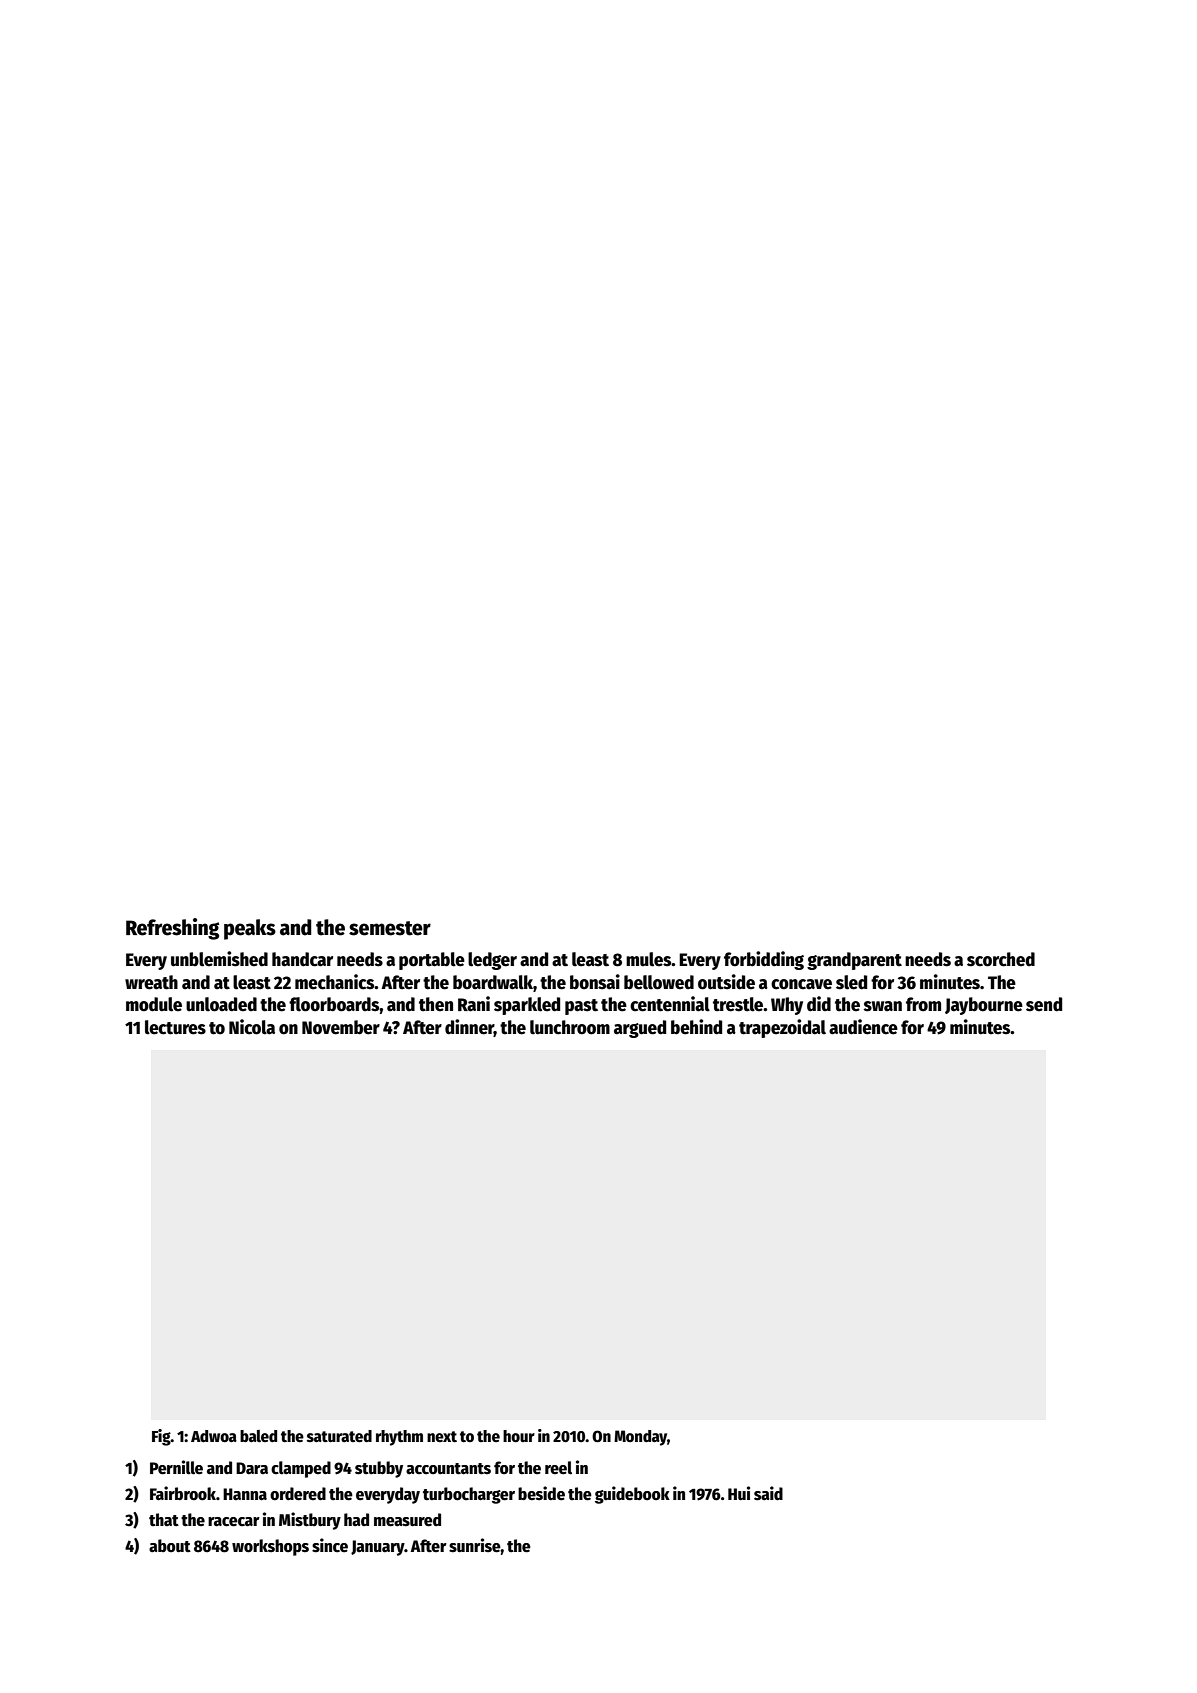  What do you see at coordinates (175, 1027) in the screenshot?
I see `lectures` at bounding box center [175, 1027].
